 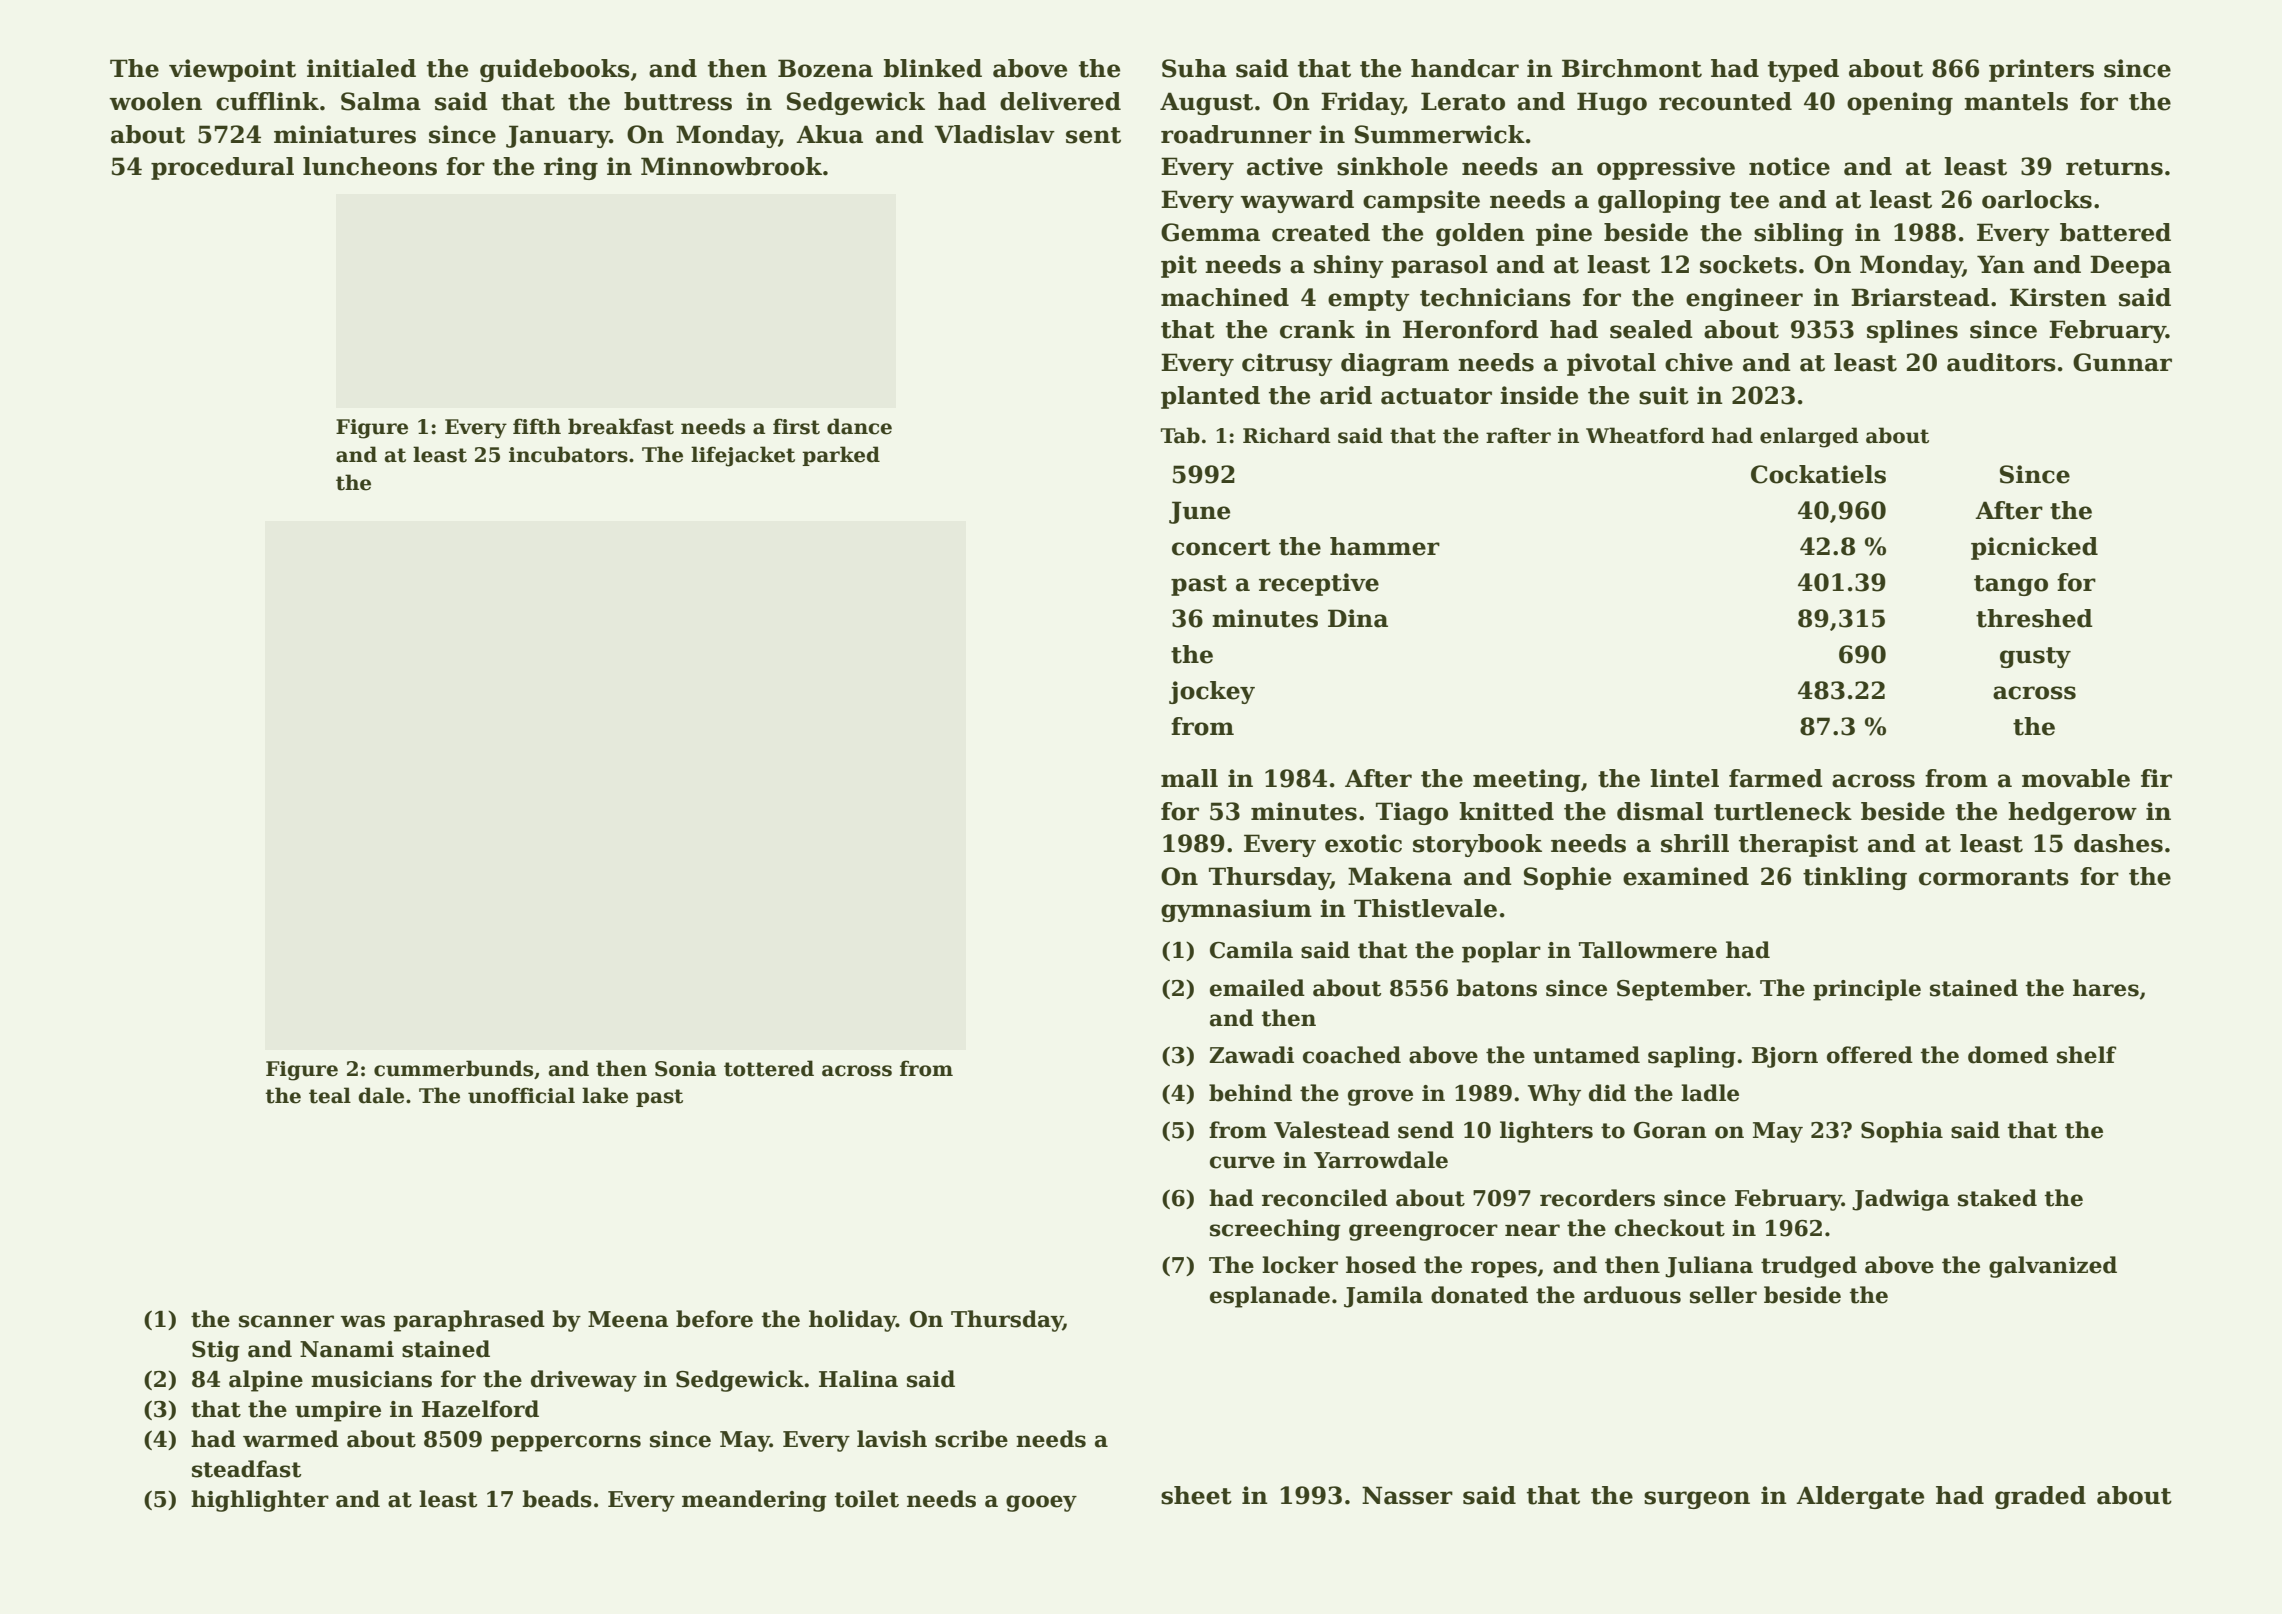 I want to click on procedural, so click(x=222, y=168).
